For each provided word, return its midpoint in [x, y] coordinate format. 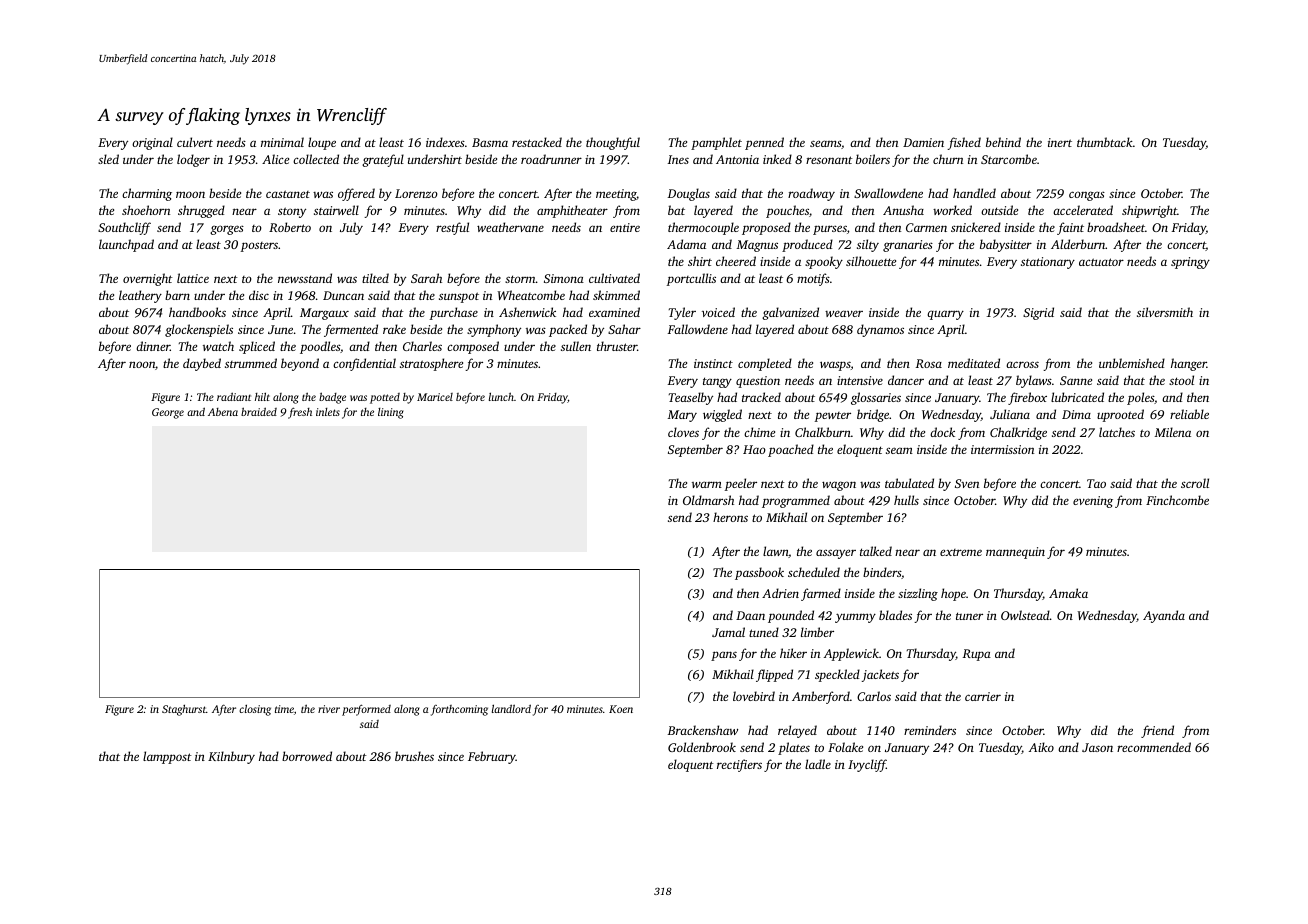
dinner [153, 346]
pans [724, 656]
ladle [818, 764]
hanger [1189, 364]
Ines [678, 159]
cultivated [614, 278]
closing [255, 710]
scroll [1195, 483]
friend [1157, 731]
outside [999, 210]
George [168, 413]
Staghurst [184, 710]
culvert [195, 142]
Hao [754, 449]
